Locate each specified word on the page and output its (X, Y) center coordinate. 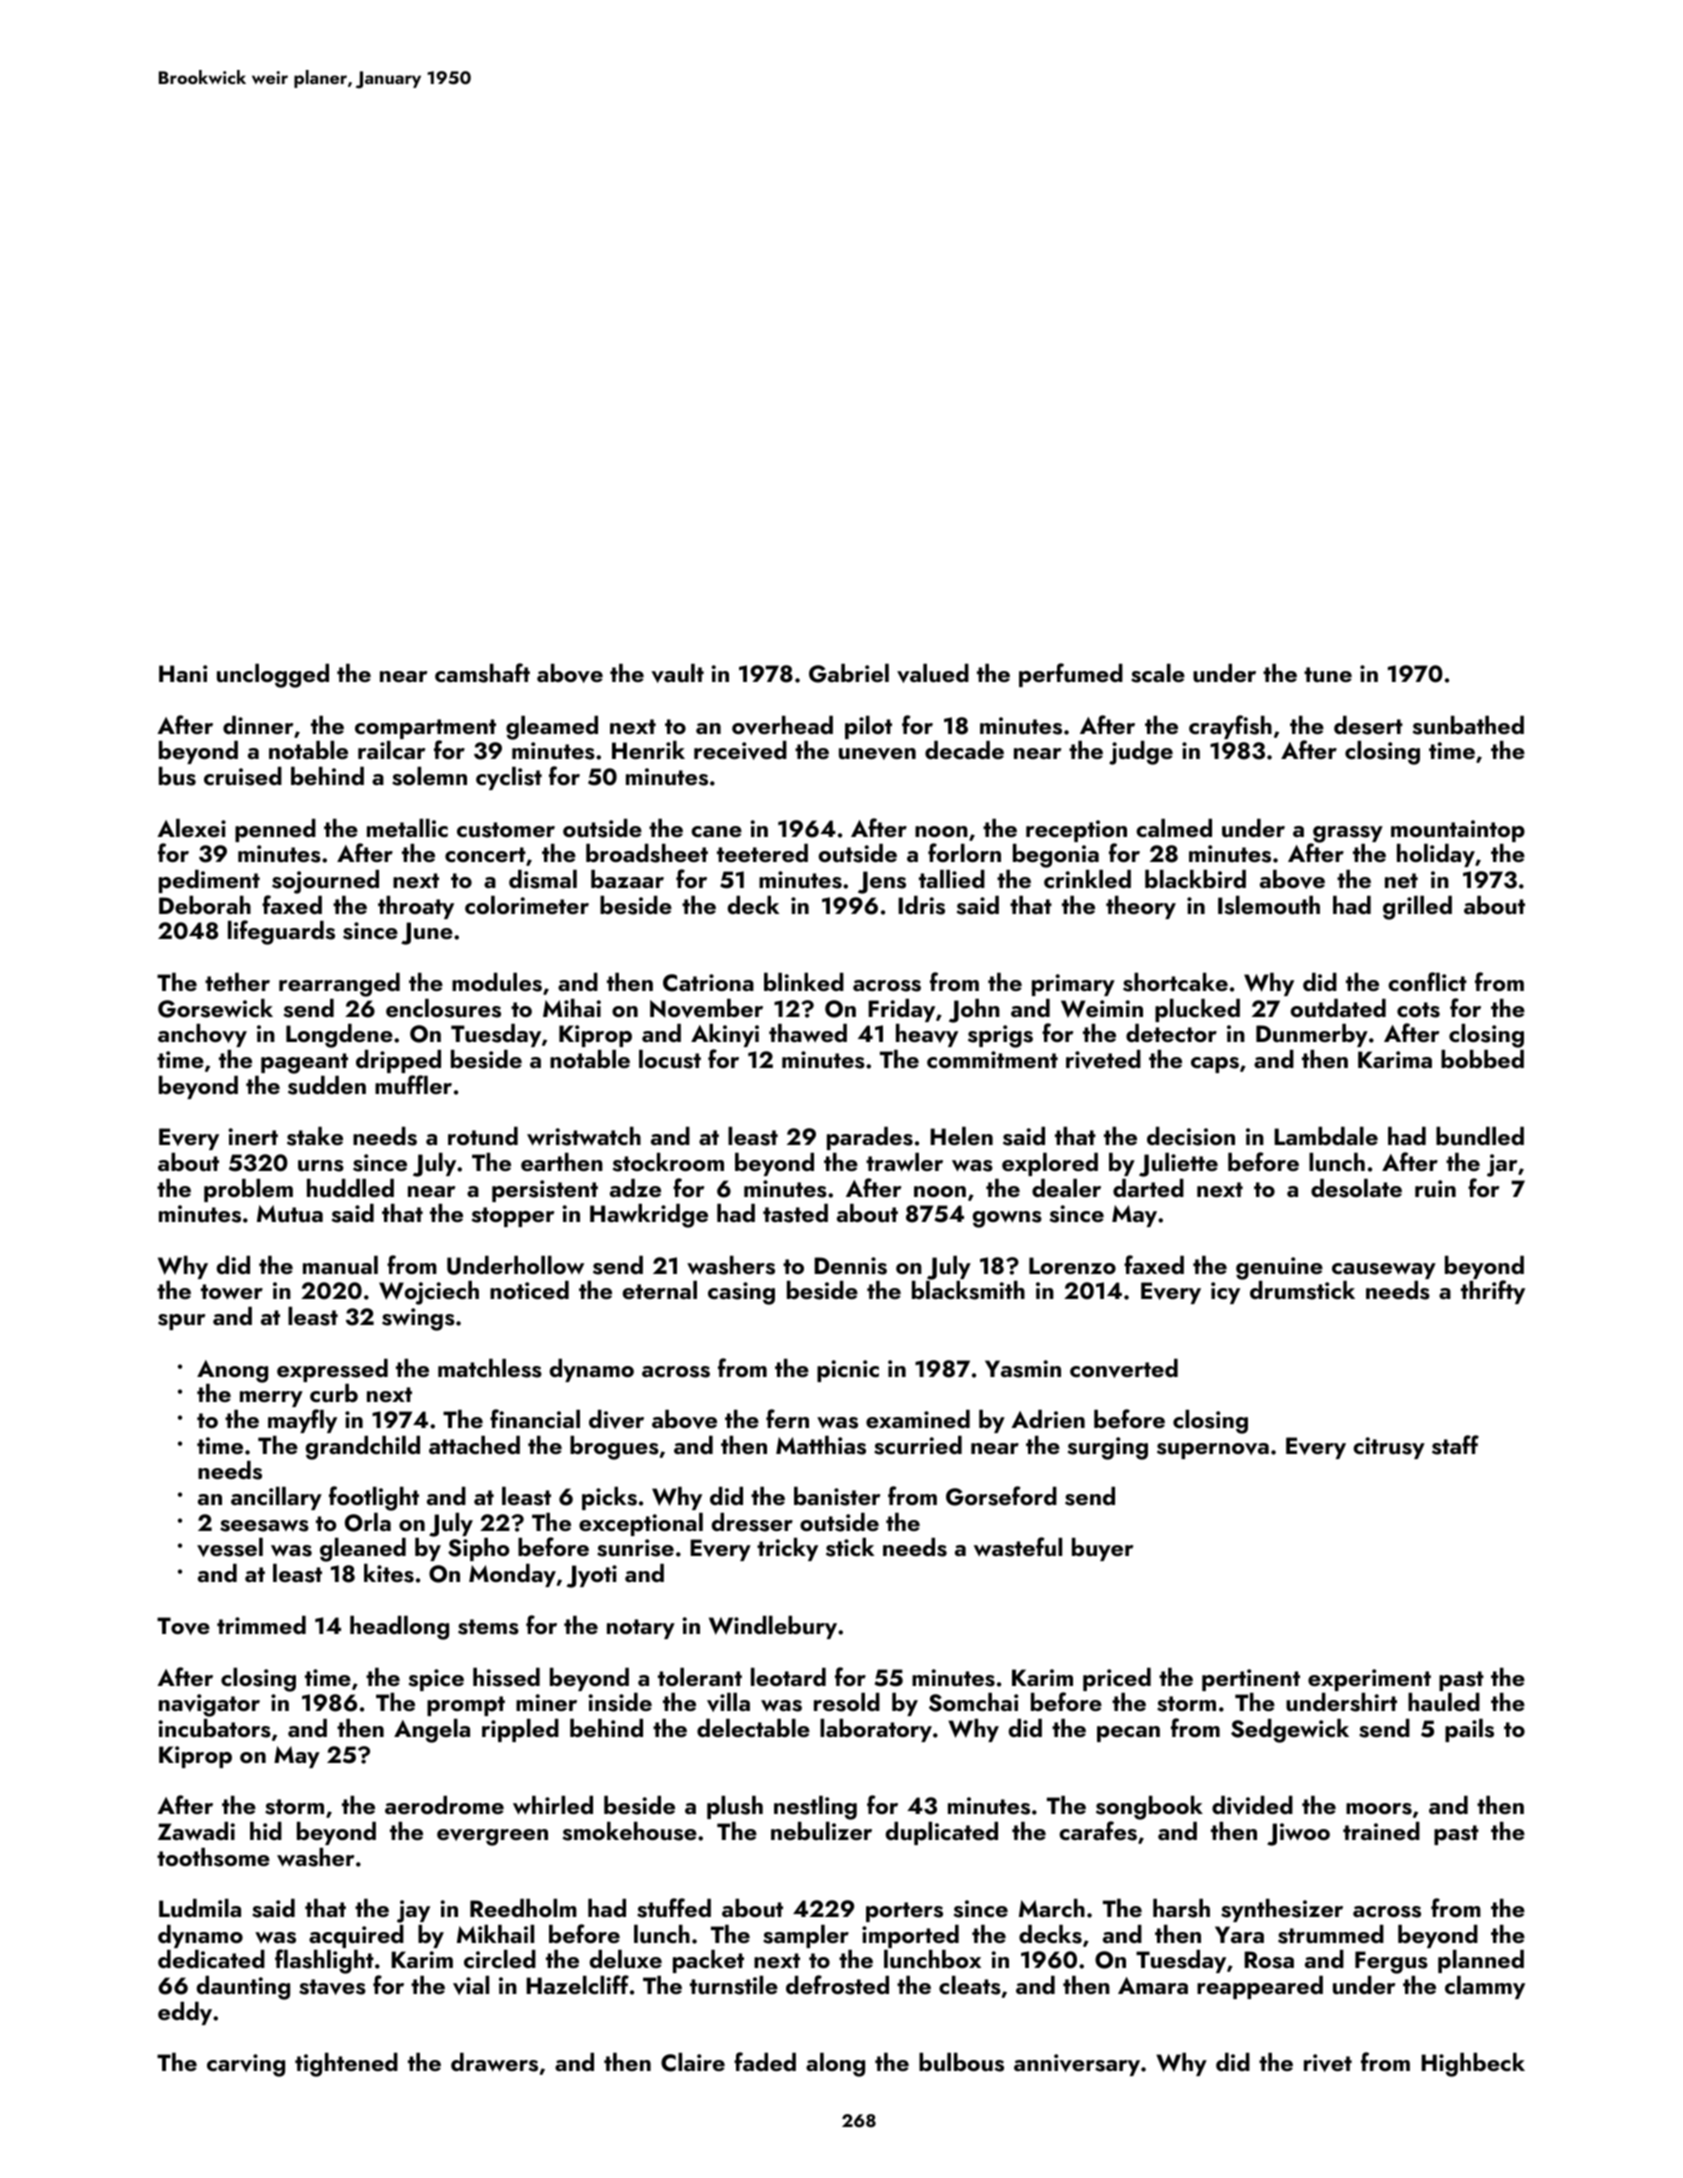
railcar (391, 750)
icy (1225, 1293)
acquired (356, 1936)
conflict (1427, 981)
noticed (529, 1290)
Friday (901, 1010)
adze (635, 1188)
